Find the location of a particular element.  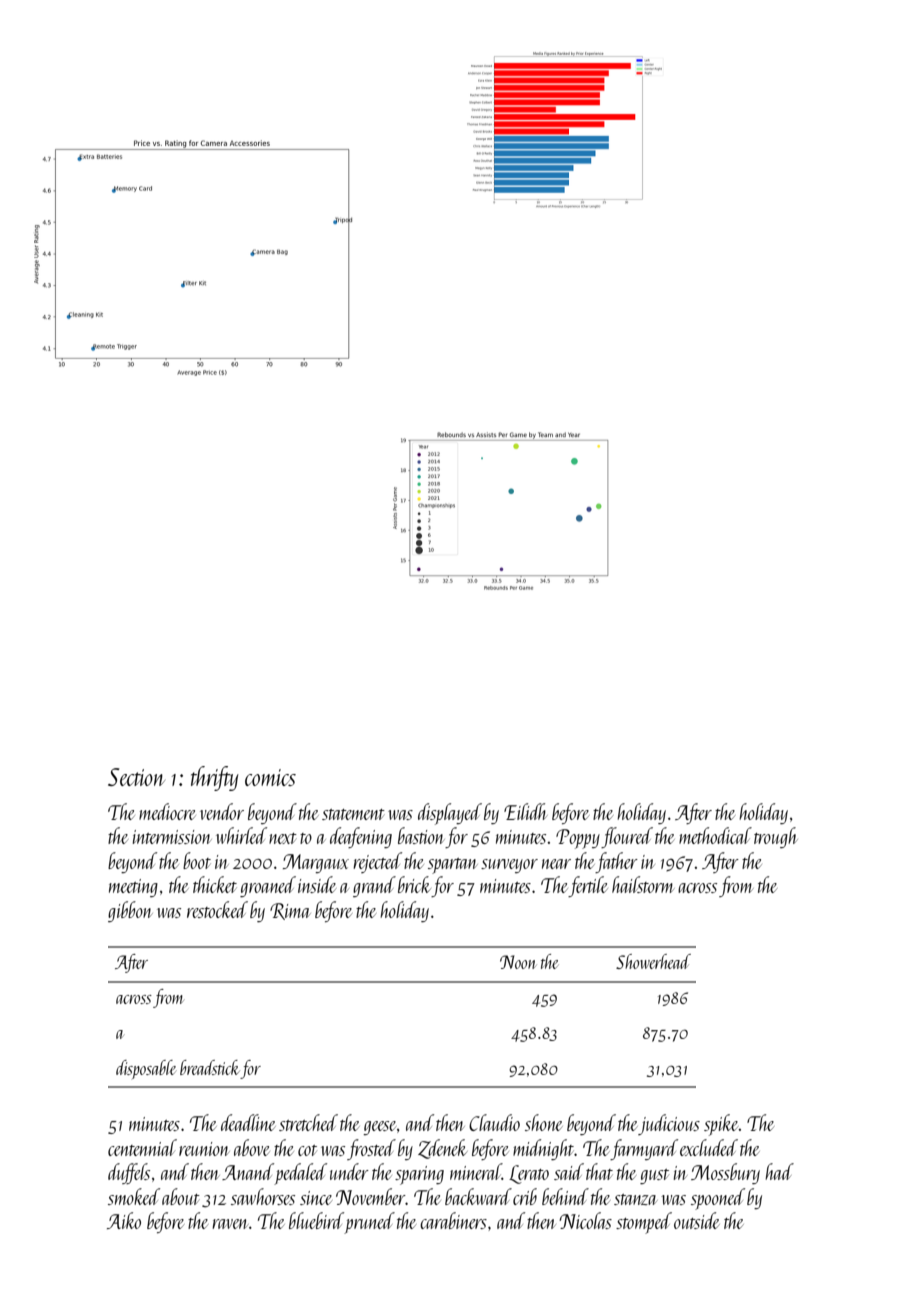

Eilidh is located at coordinates (526, 811).
